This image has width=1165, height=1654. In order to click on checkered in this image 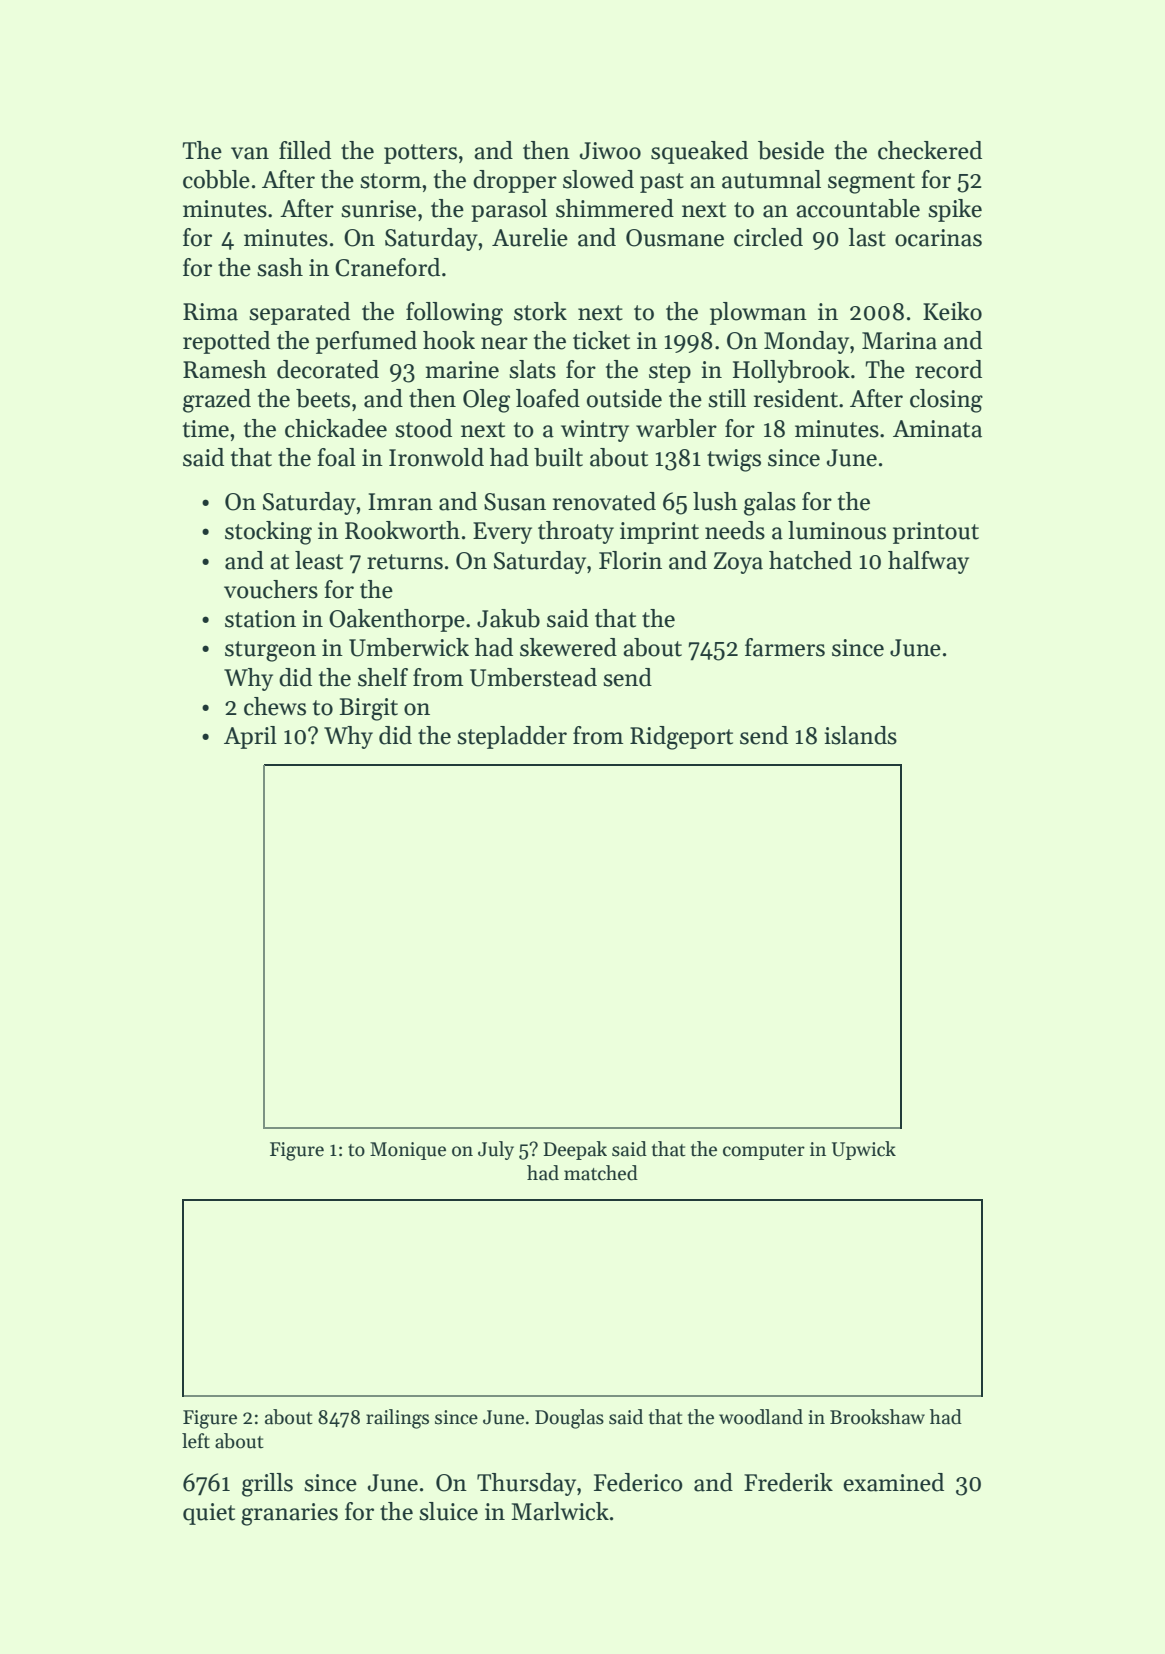, I will do `click(930, 150)`.
